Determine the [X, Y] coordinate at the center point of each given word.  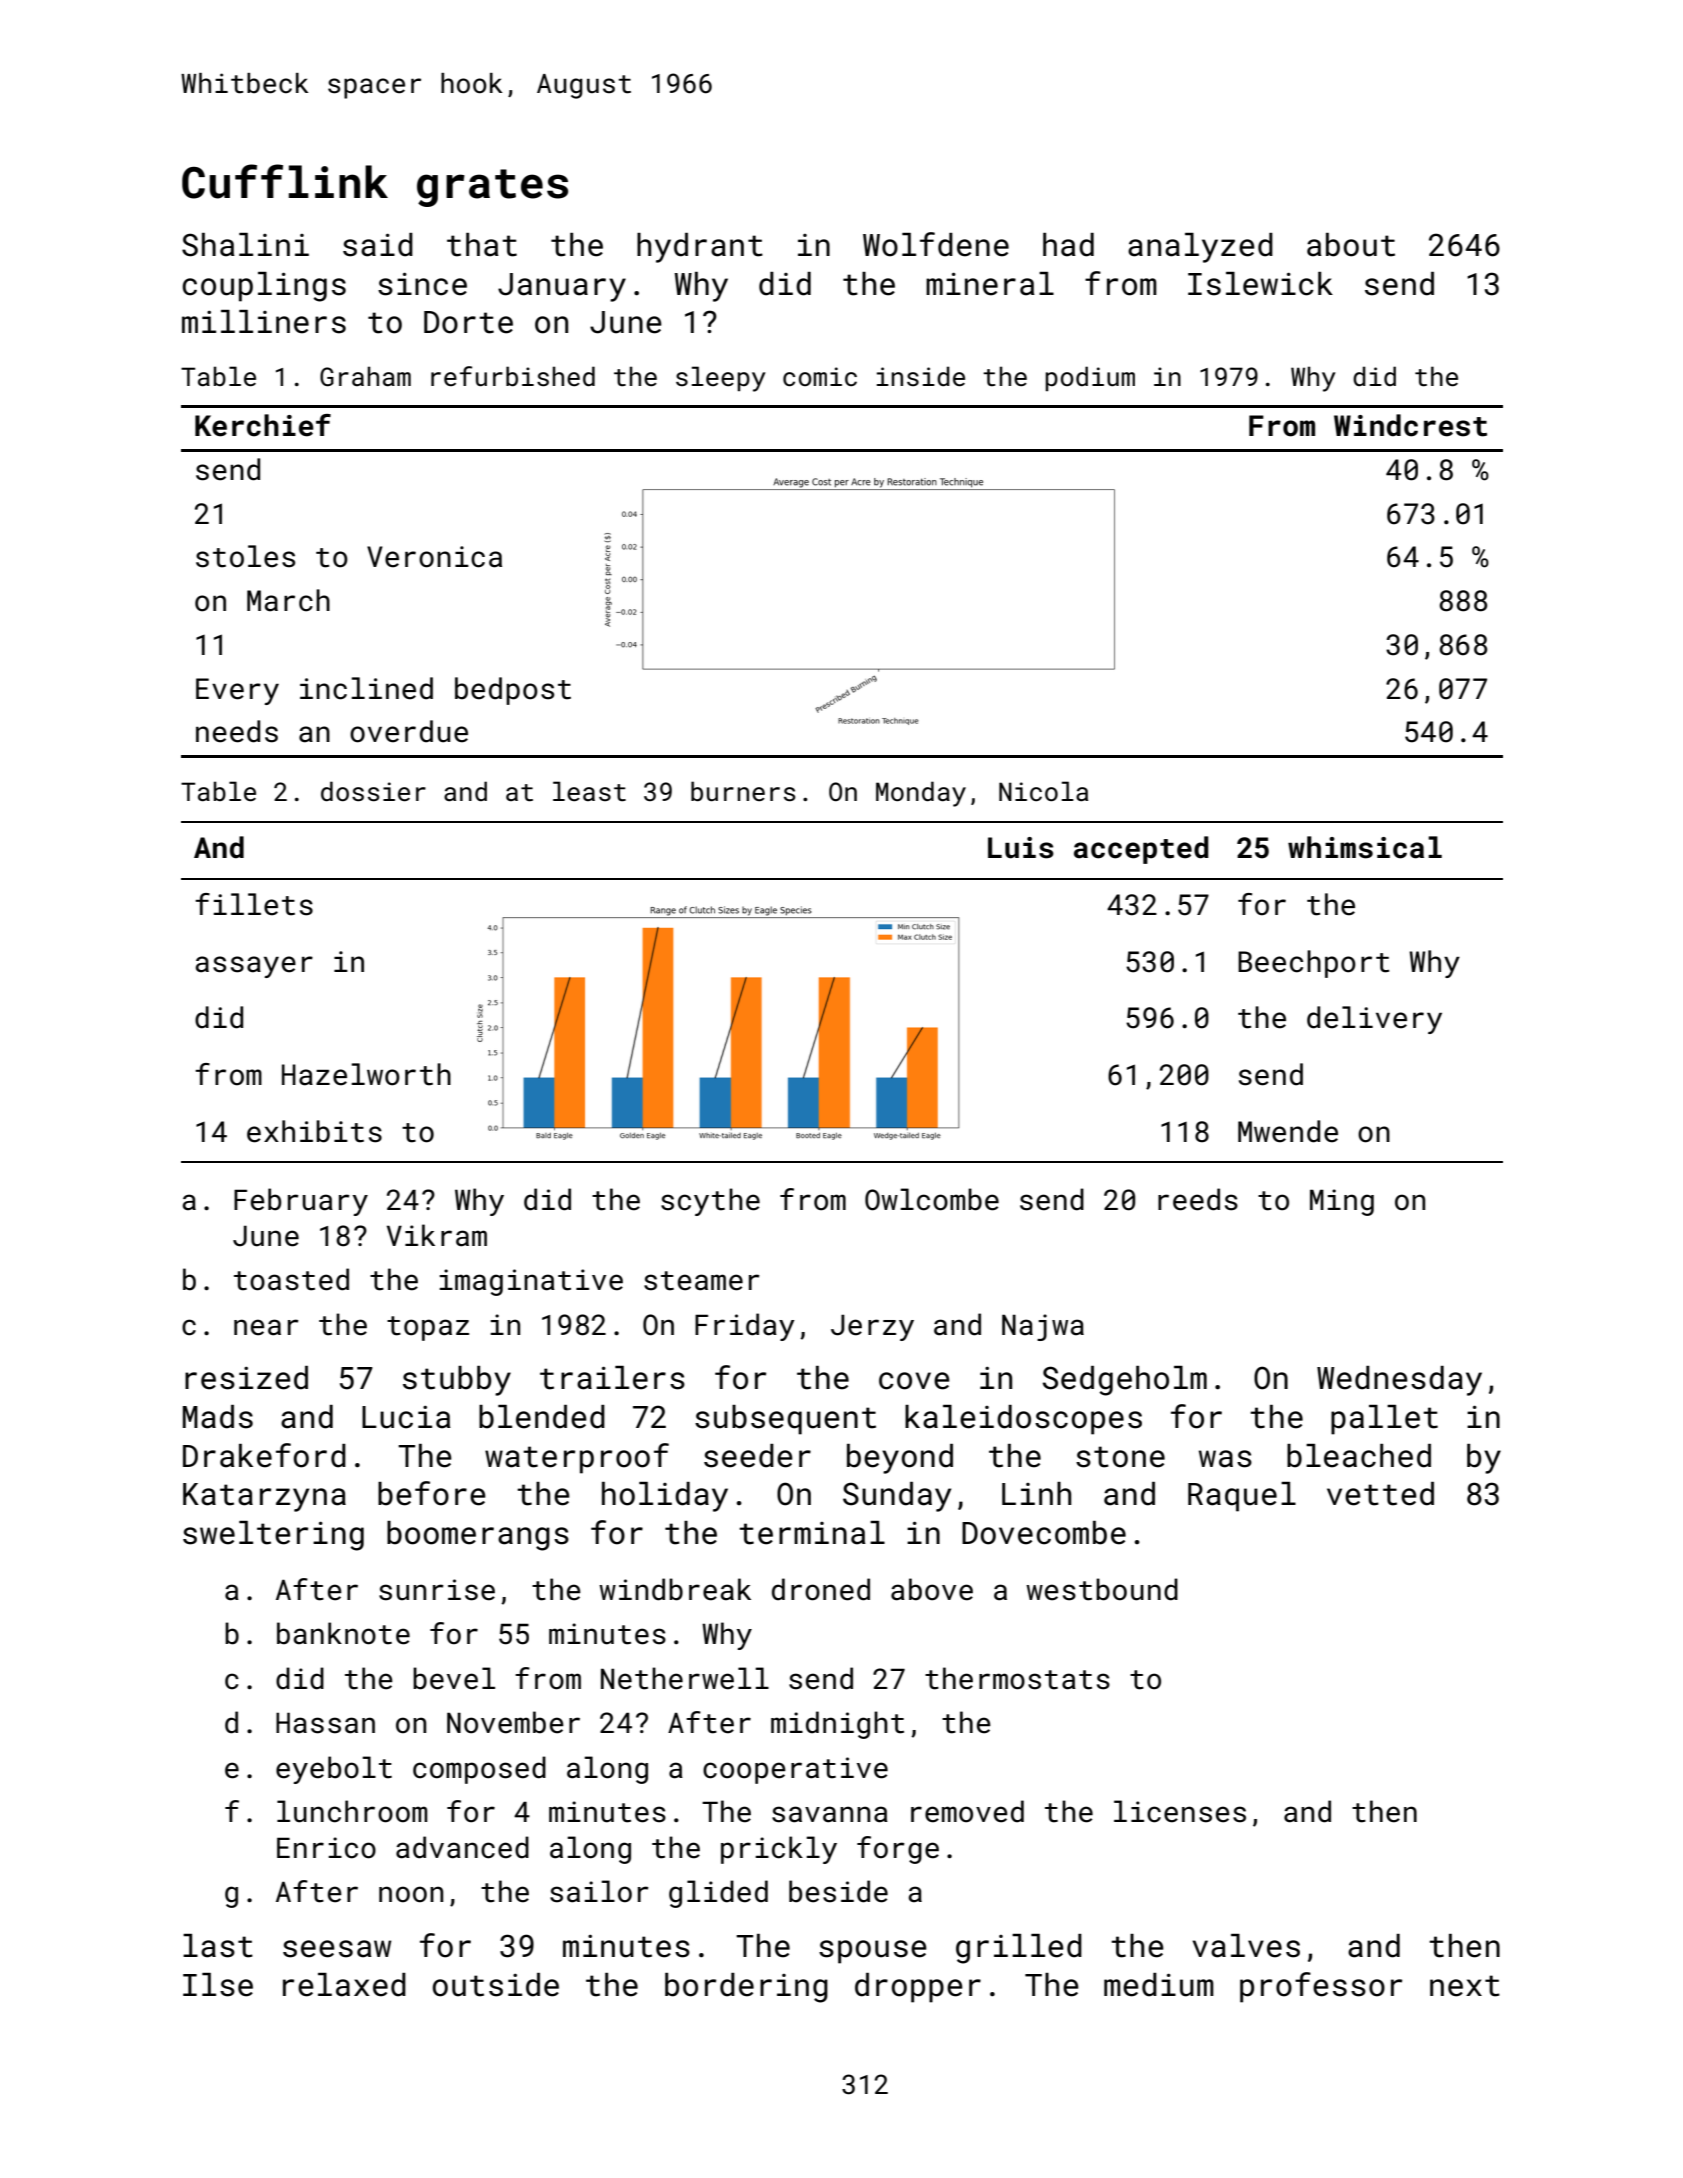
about [1351, 245]
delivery [1374, 1020]
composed [479, 1770]
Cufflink [285, 181]
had [1068, 245]
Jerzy [872, 1327]
